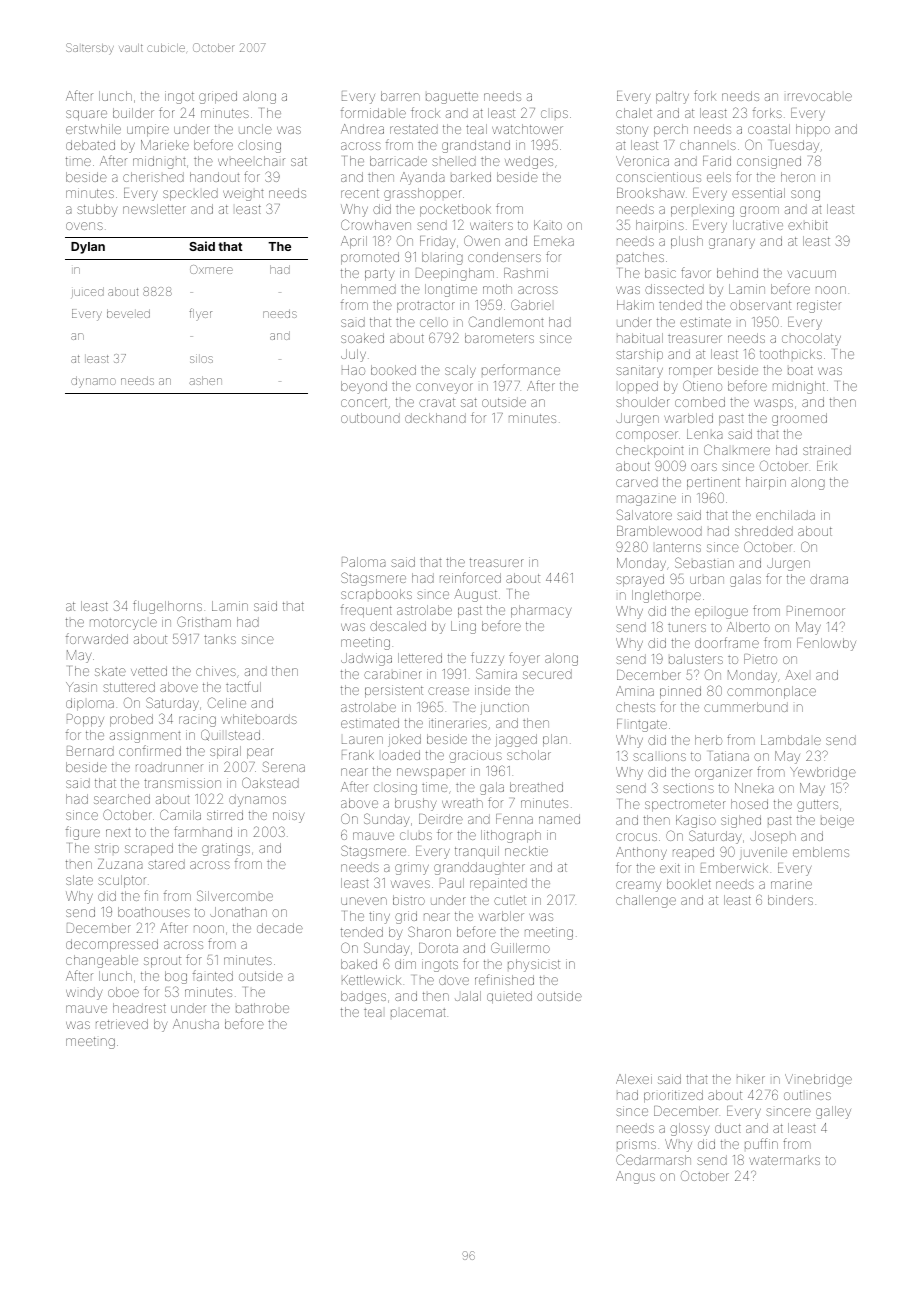 This screenshot has height=1308, width=924. Describe the element at coordinates (829, 579) in the screenshot. I see `drama` at that location.
